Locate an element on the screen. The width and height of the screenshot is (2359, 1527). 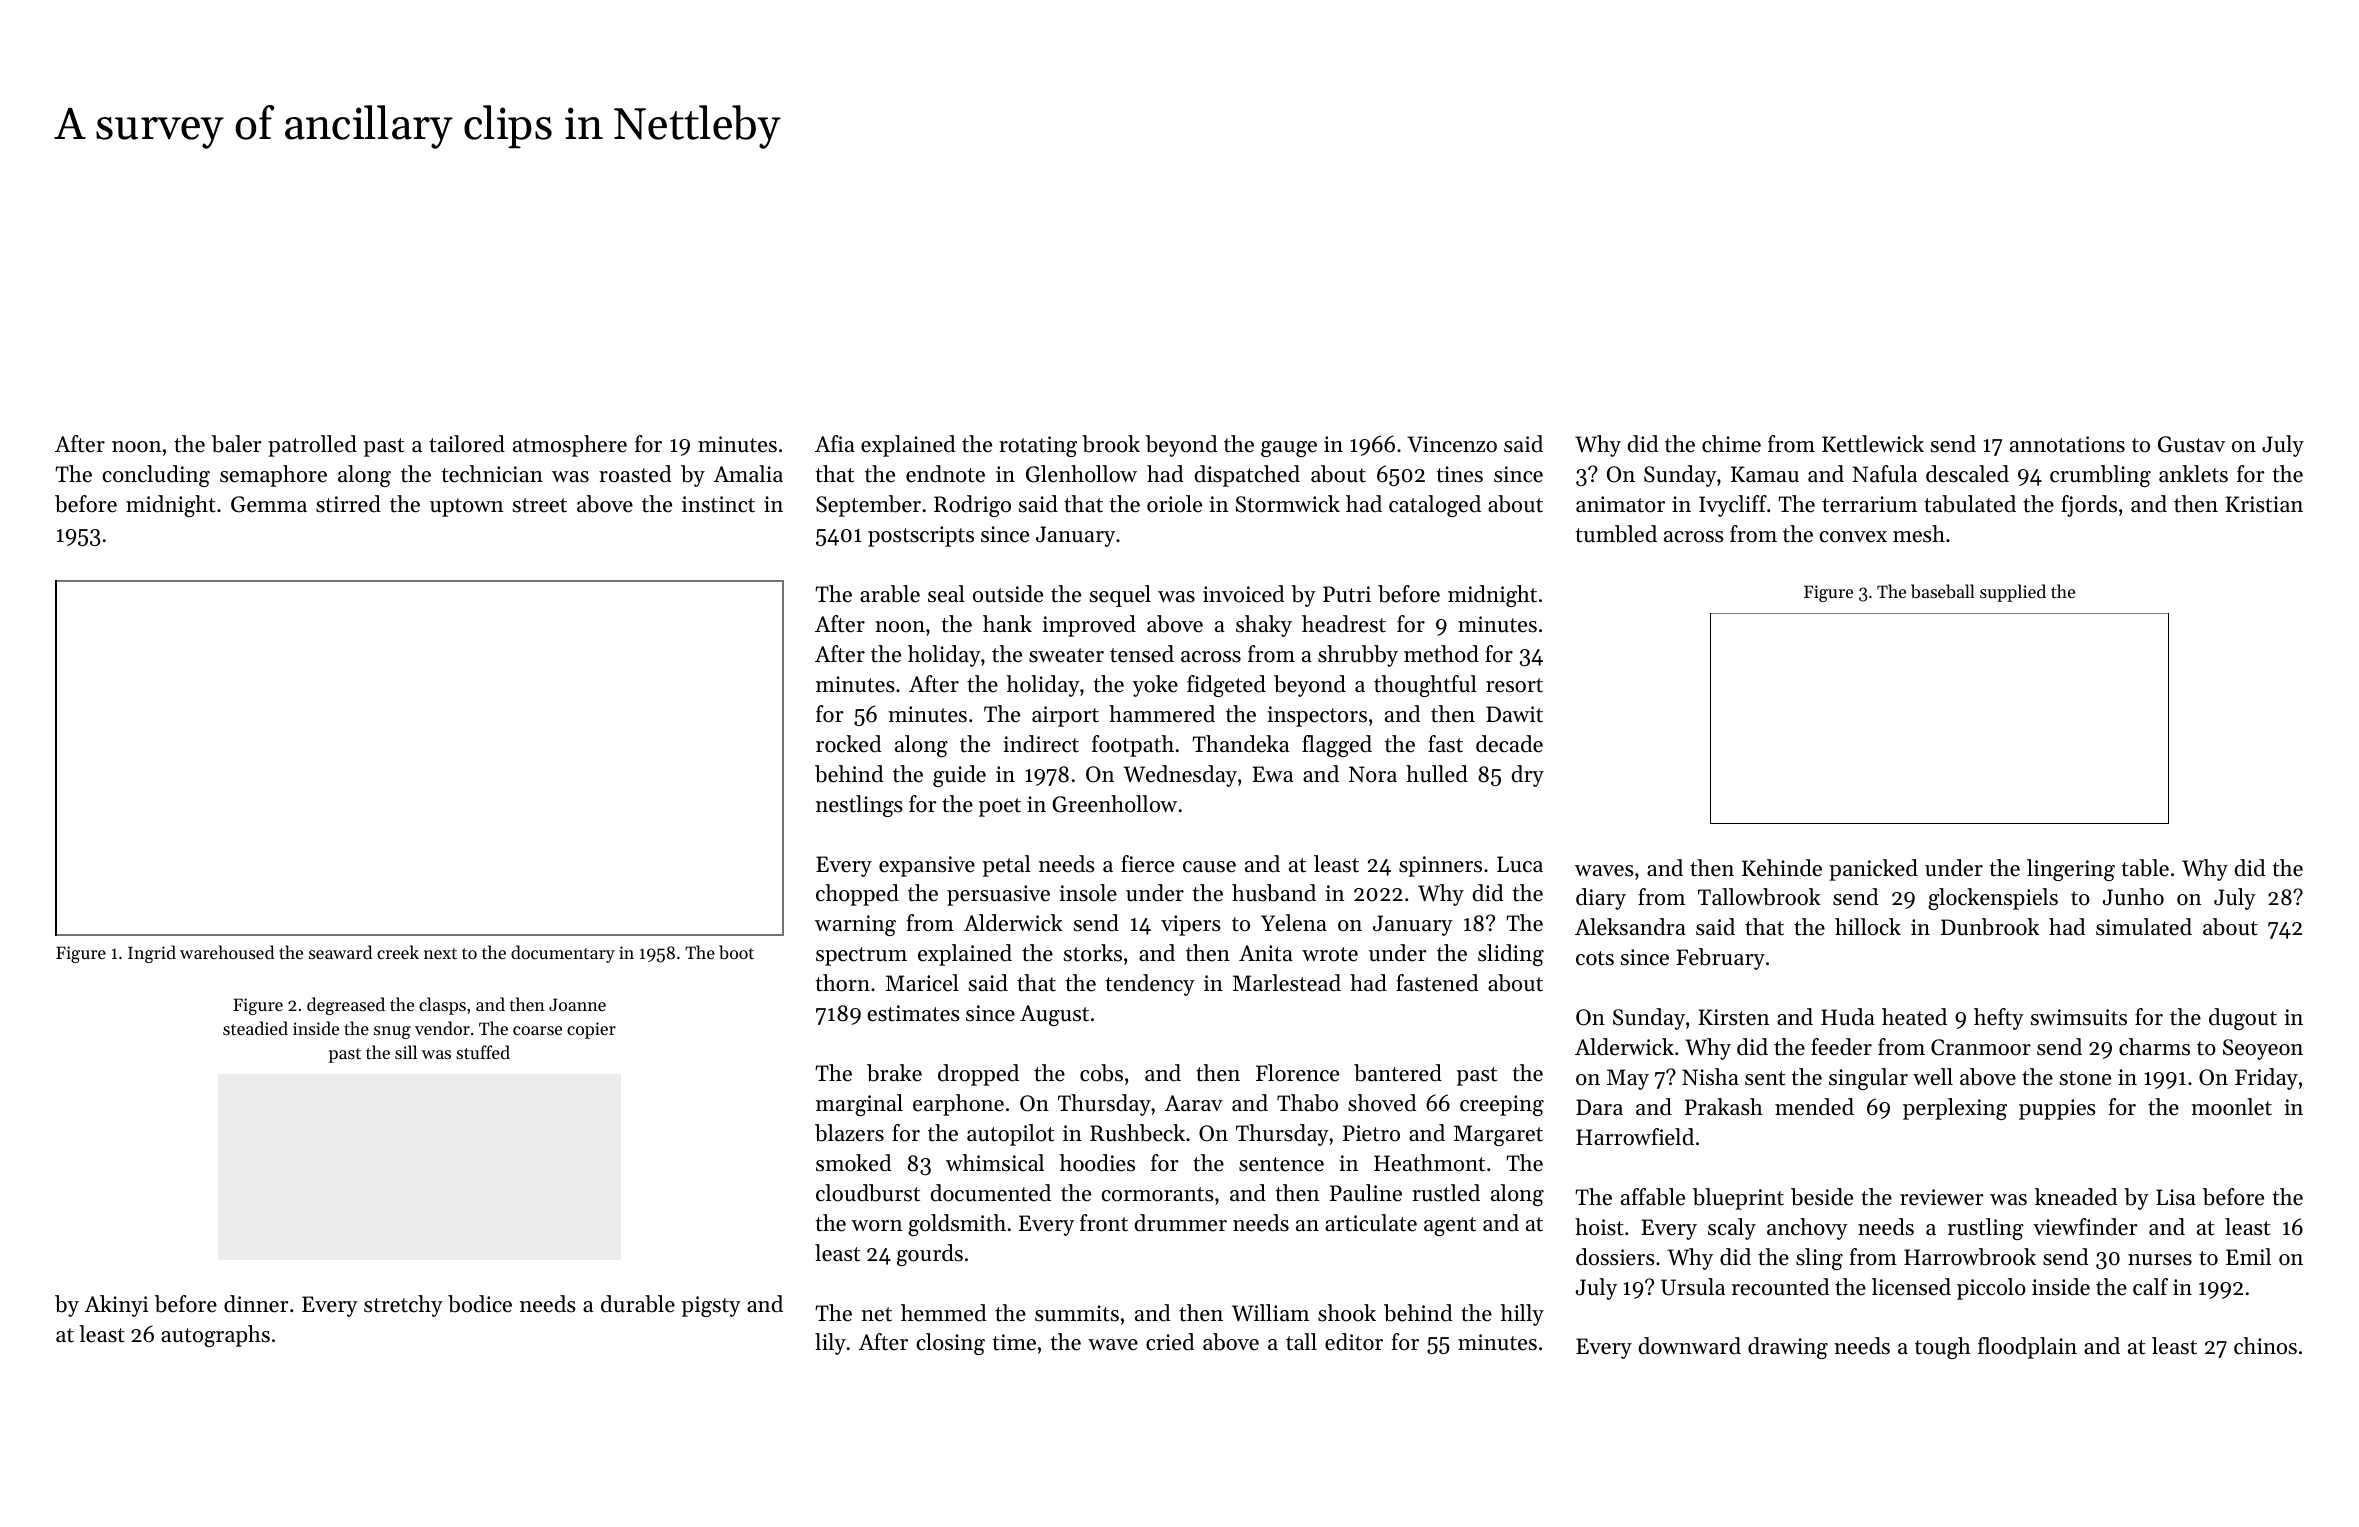
beside is located at coordinates (1822, 1197).
